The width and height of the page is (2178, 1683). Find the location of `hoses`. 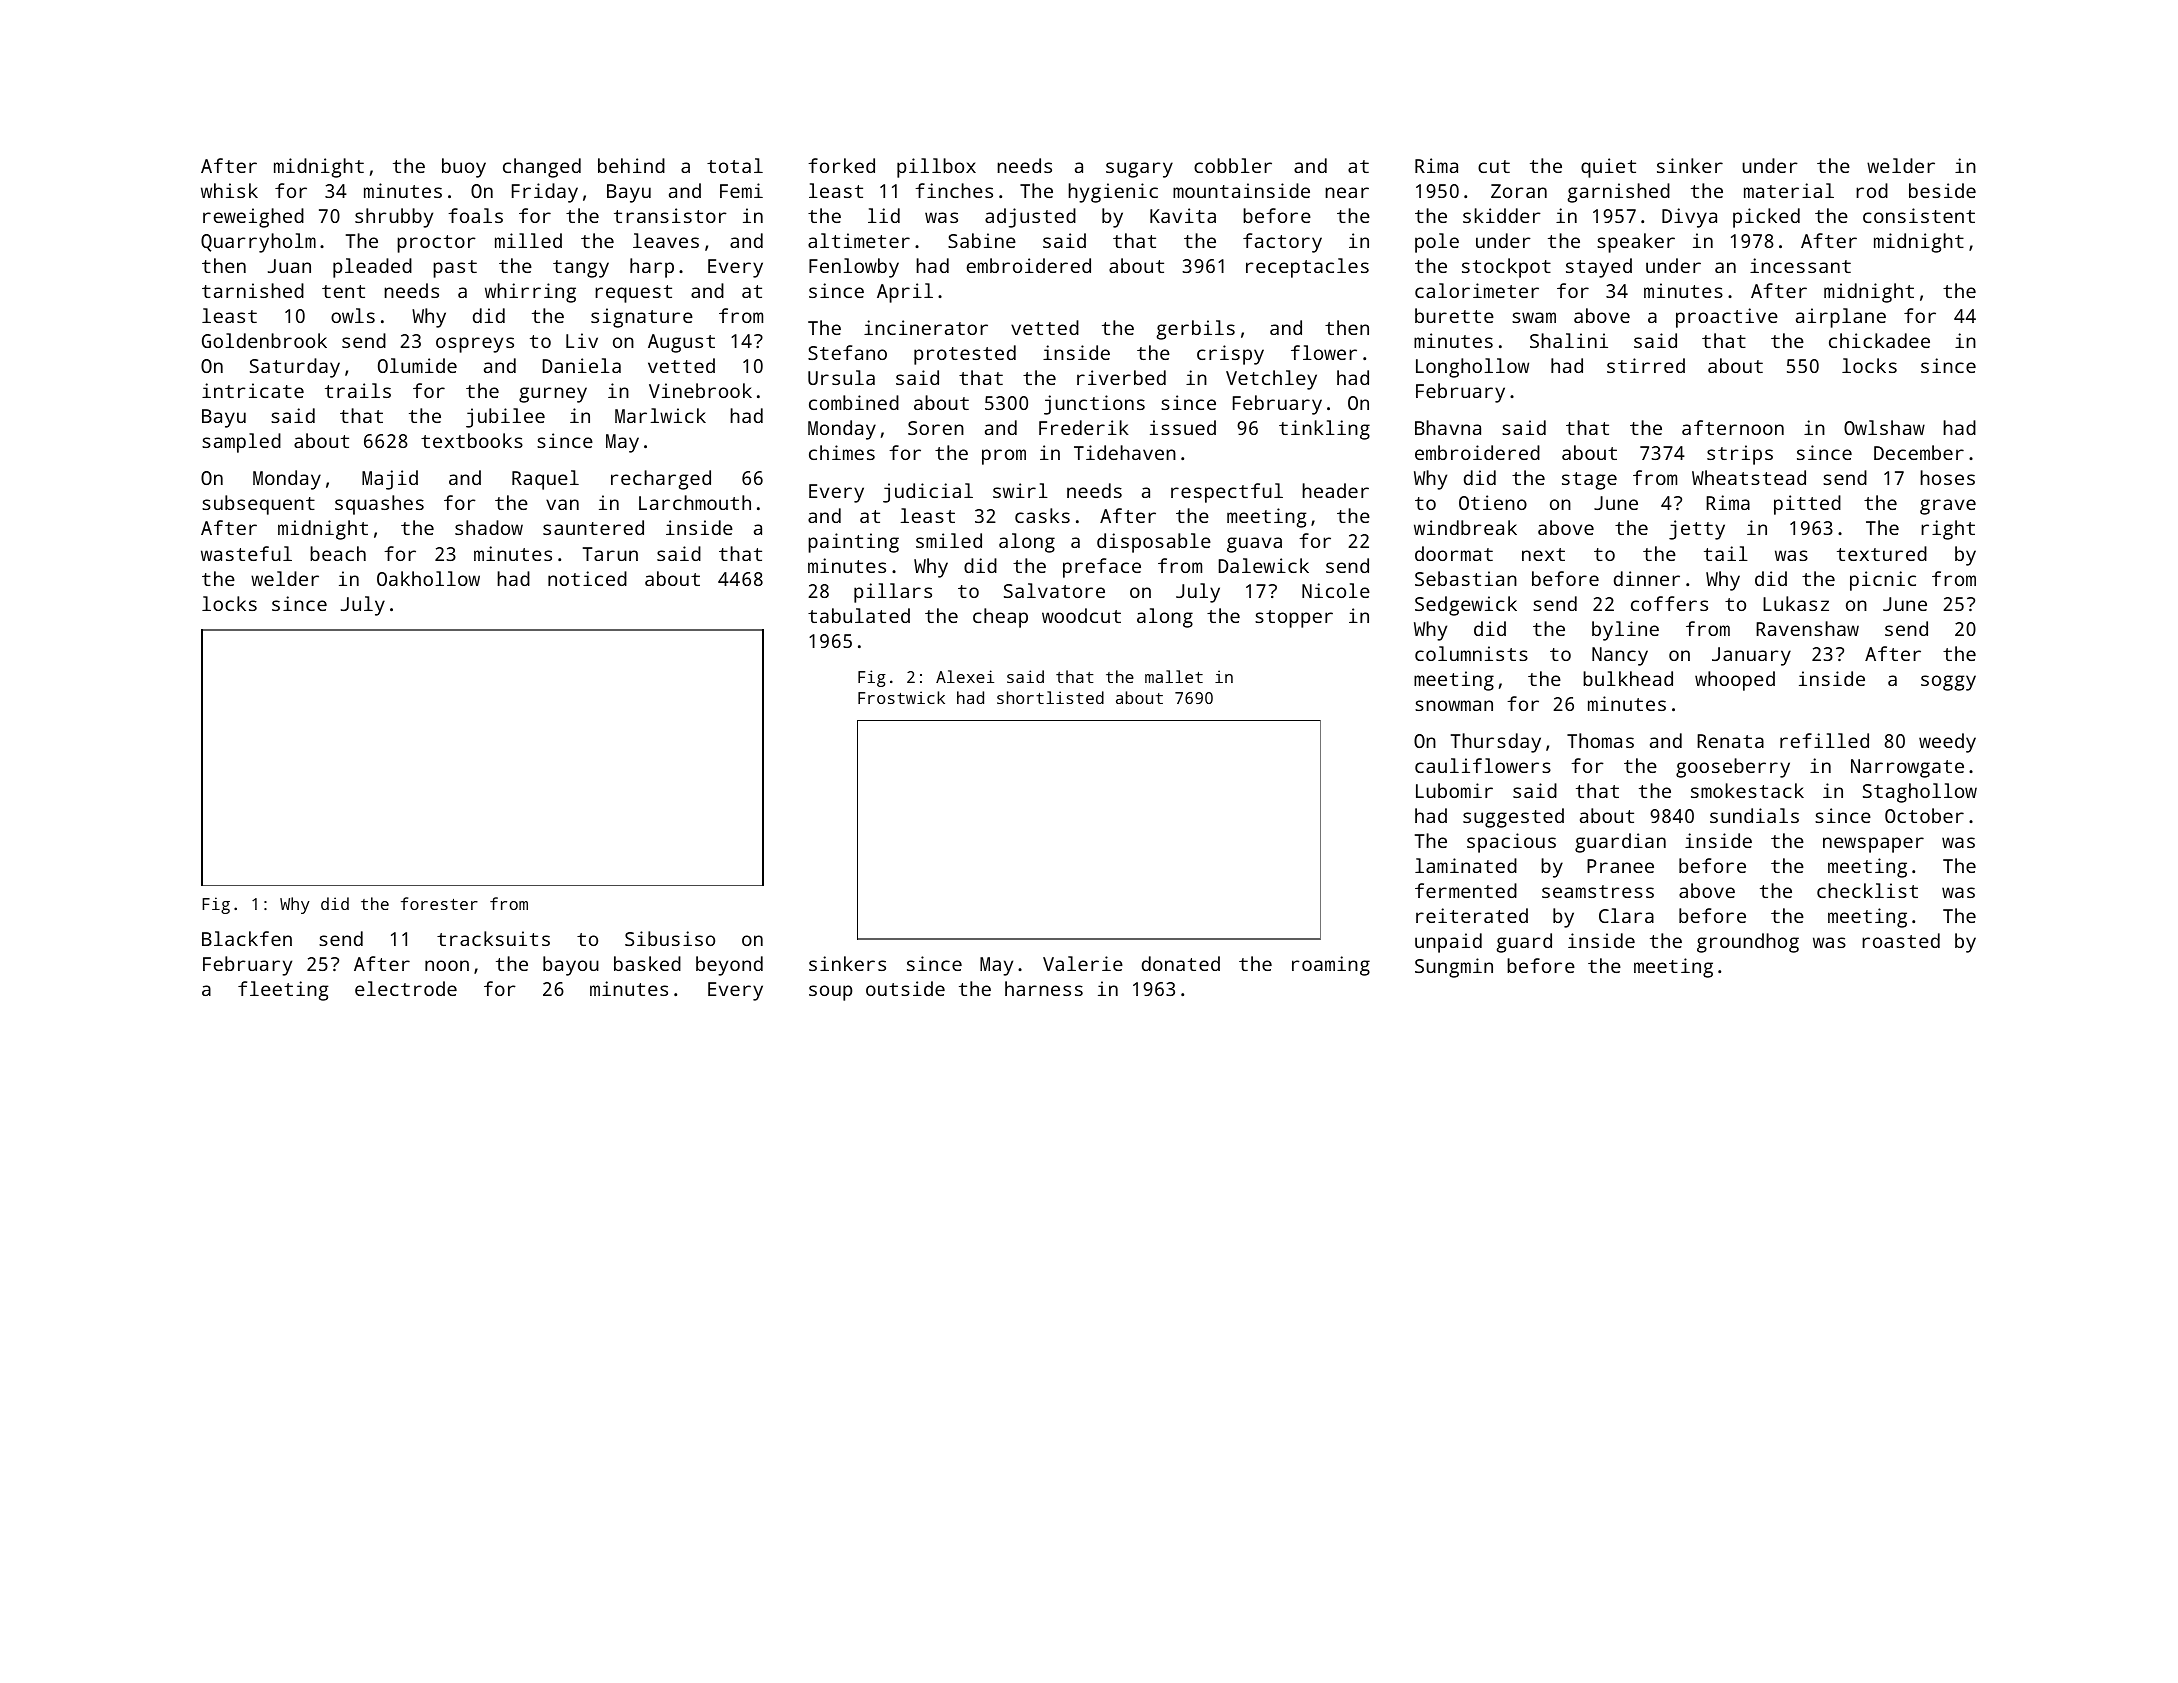

hoses is located at coordinates (1947, 477).
